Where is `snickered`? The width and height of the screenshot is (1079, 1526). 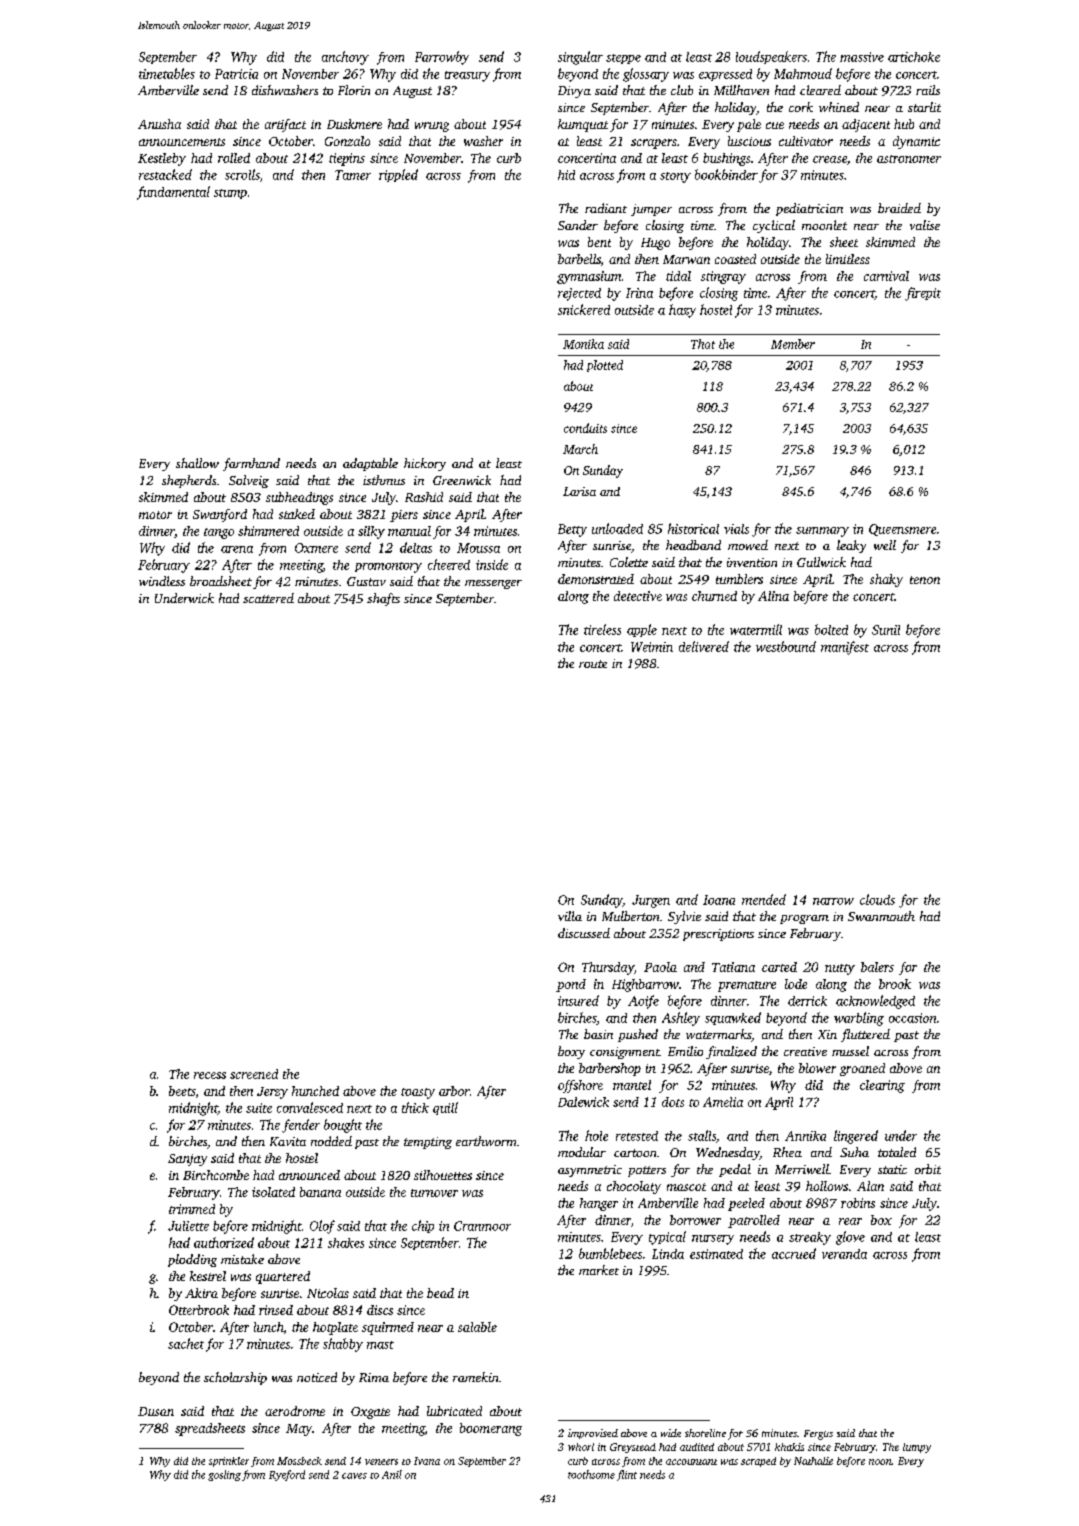
snickered is located at coordinates (584, 309).
